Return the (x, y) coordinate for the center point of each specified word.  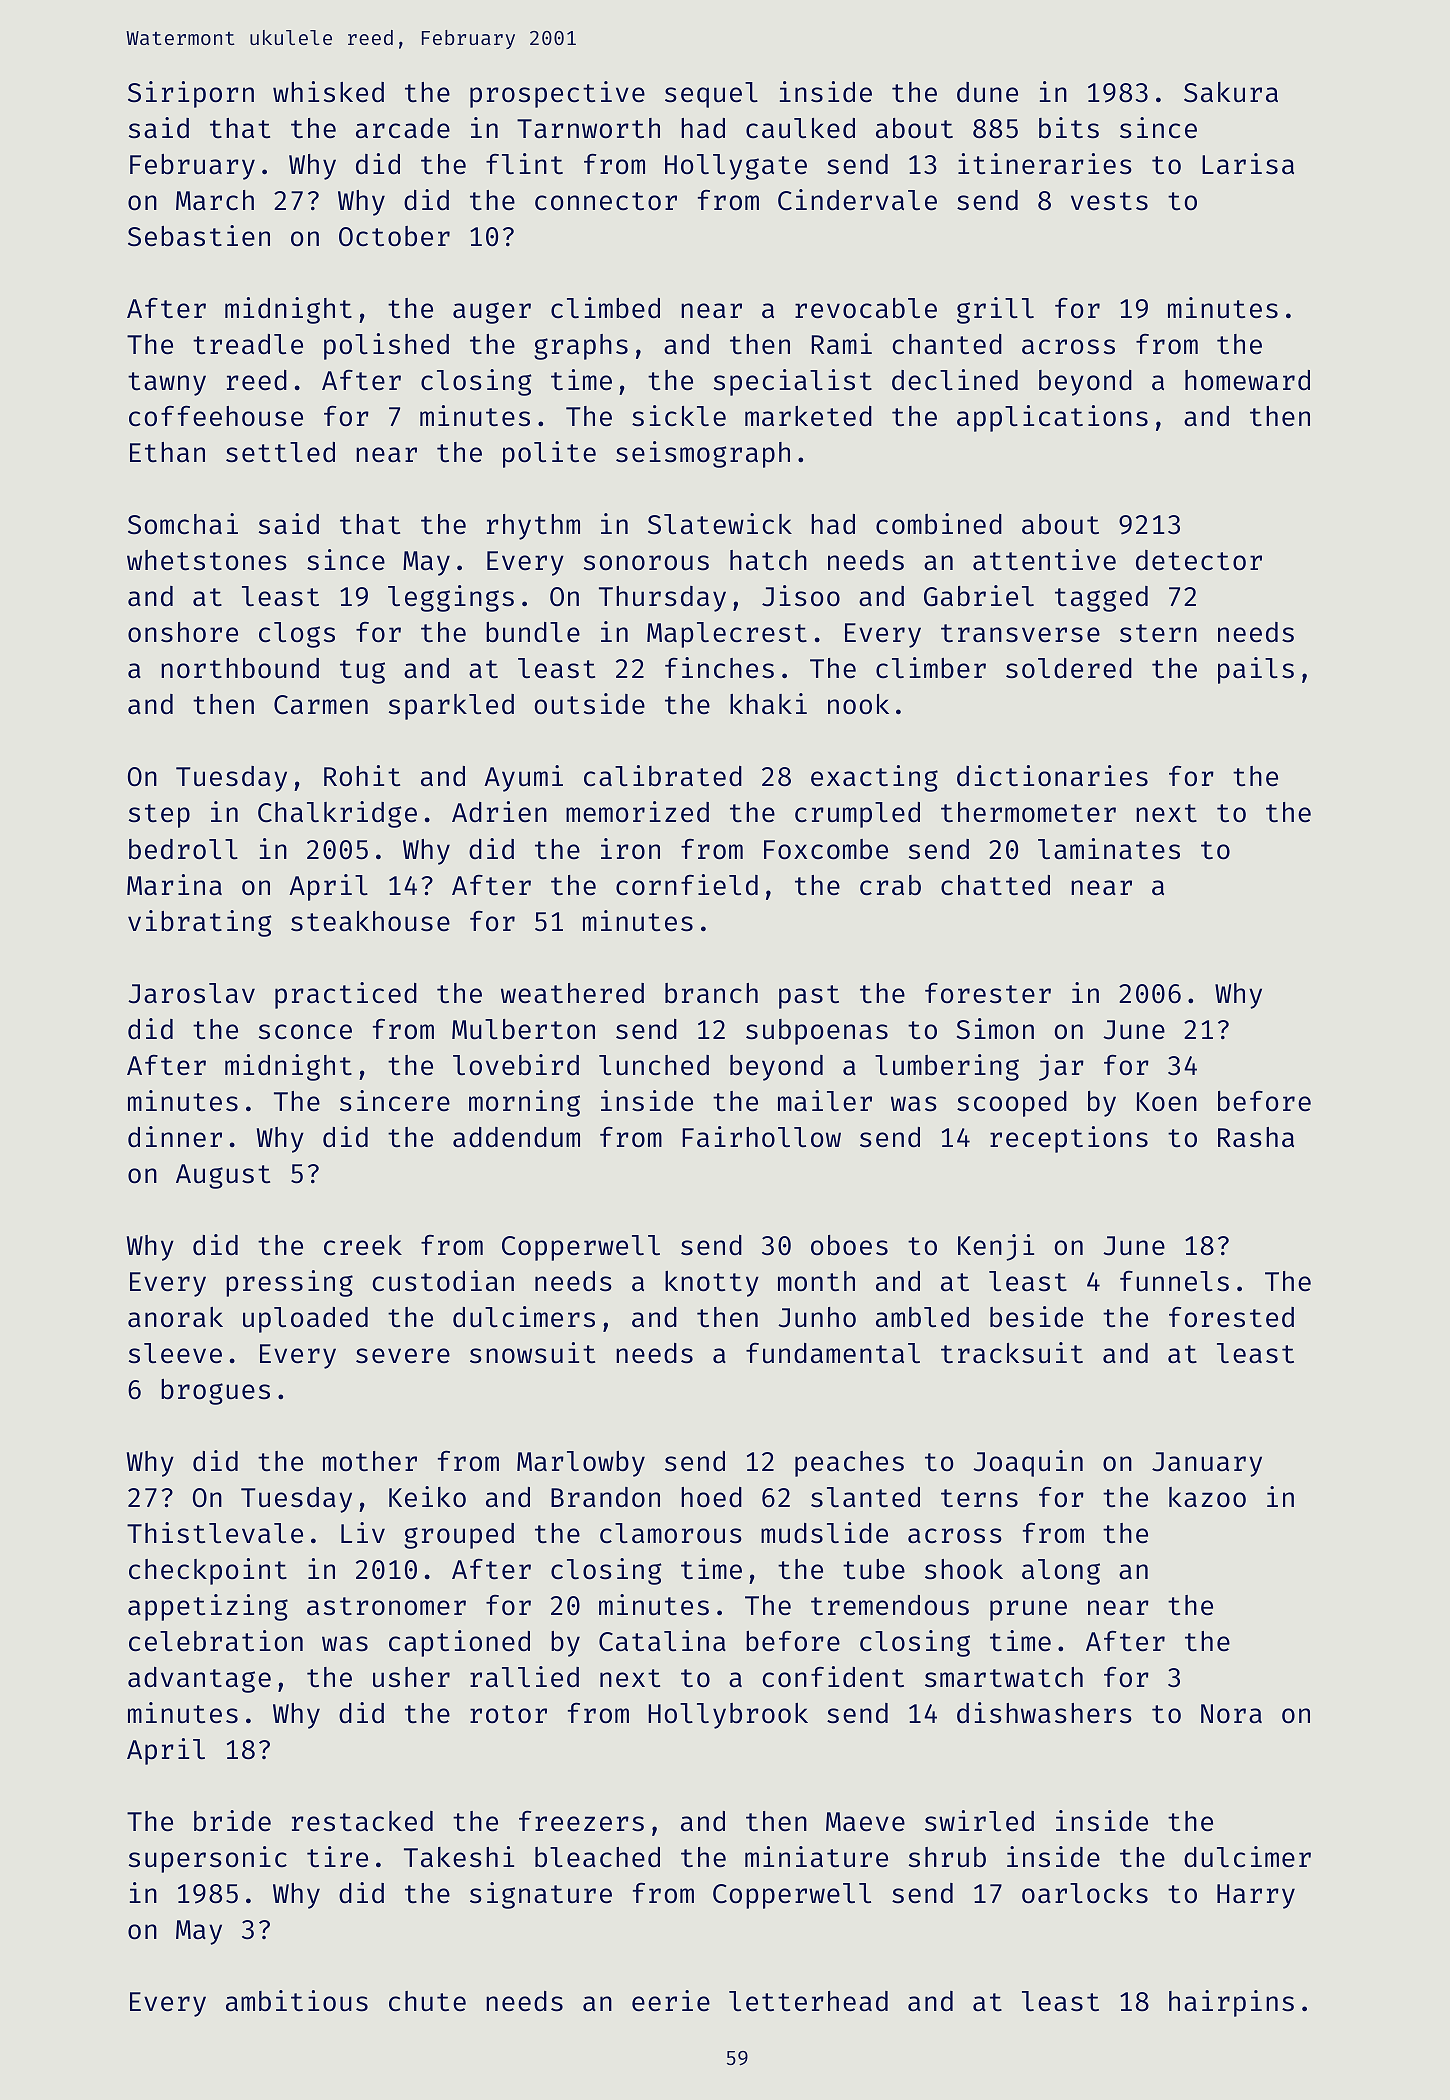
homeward (1247, 380)
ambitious (297, 2001)
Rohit (362, 776)
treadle (248, 344)
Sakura (1231, 92)
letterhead (808, 2001)
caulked (800, 128)
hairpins (1231, 2003)
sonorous (646, 563)
